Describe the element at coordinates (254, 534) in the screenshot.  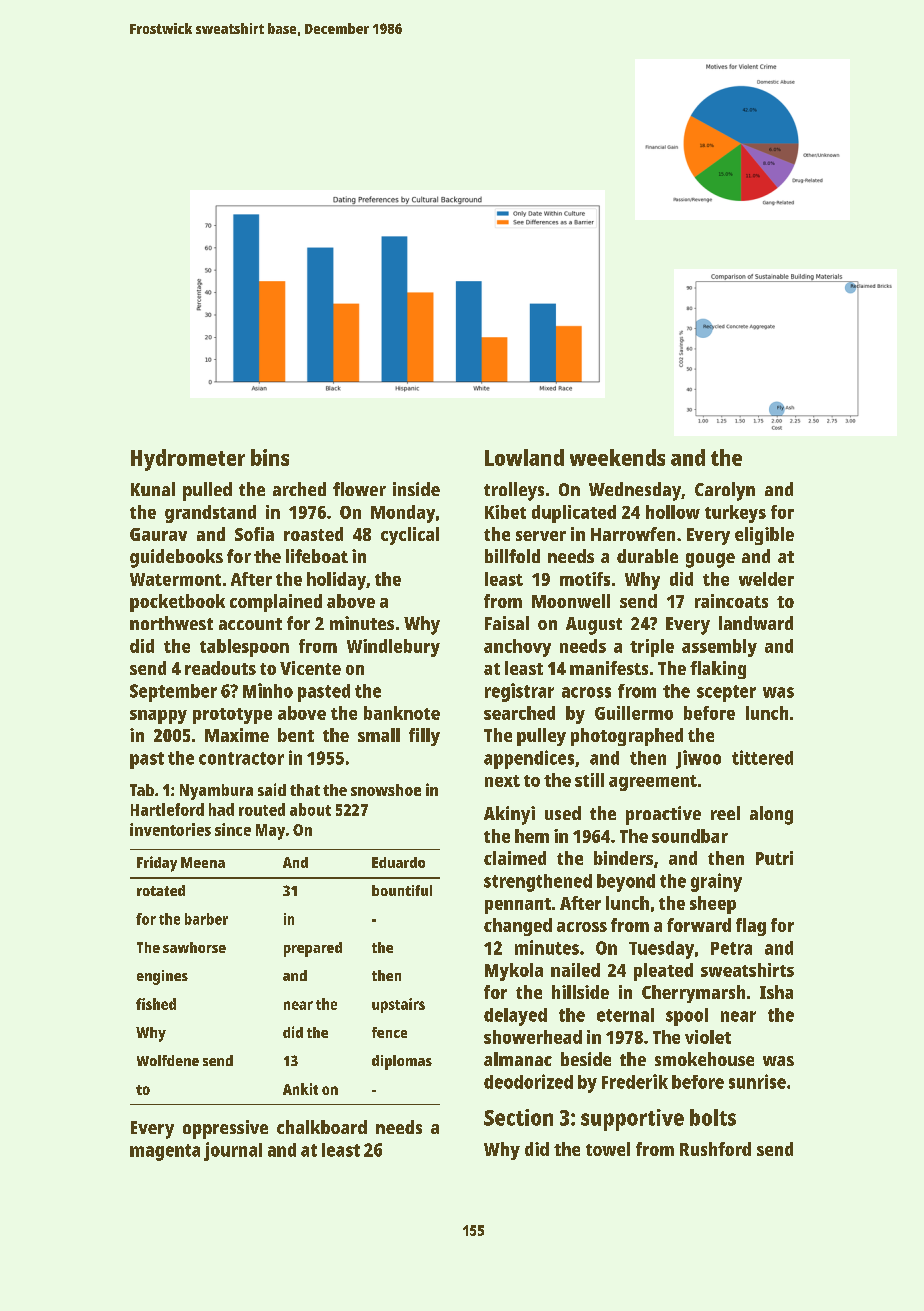
I see `Sofia` at that location.
